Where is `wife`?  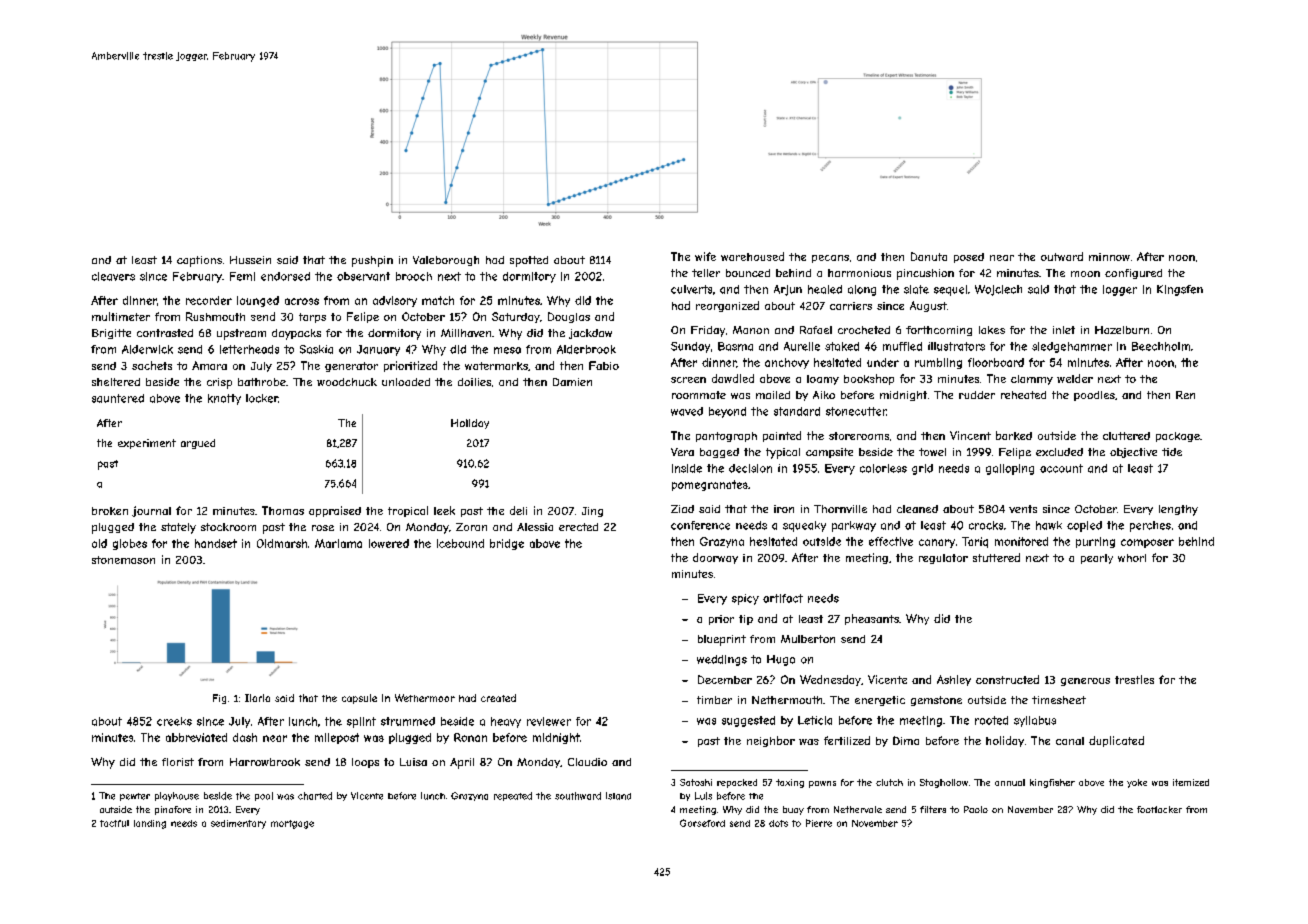 wife is located at coordinates (705, 256).
